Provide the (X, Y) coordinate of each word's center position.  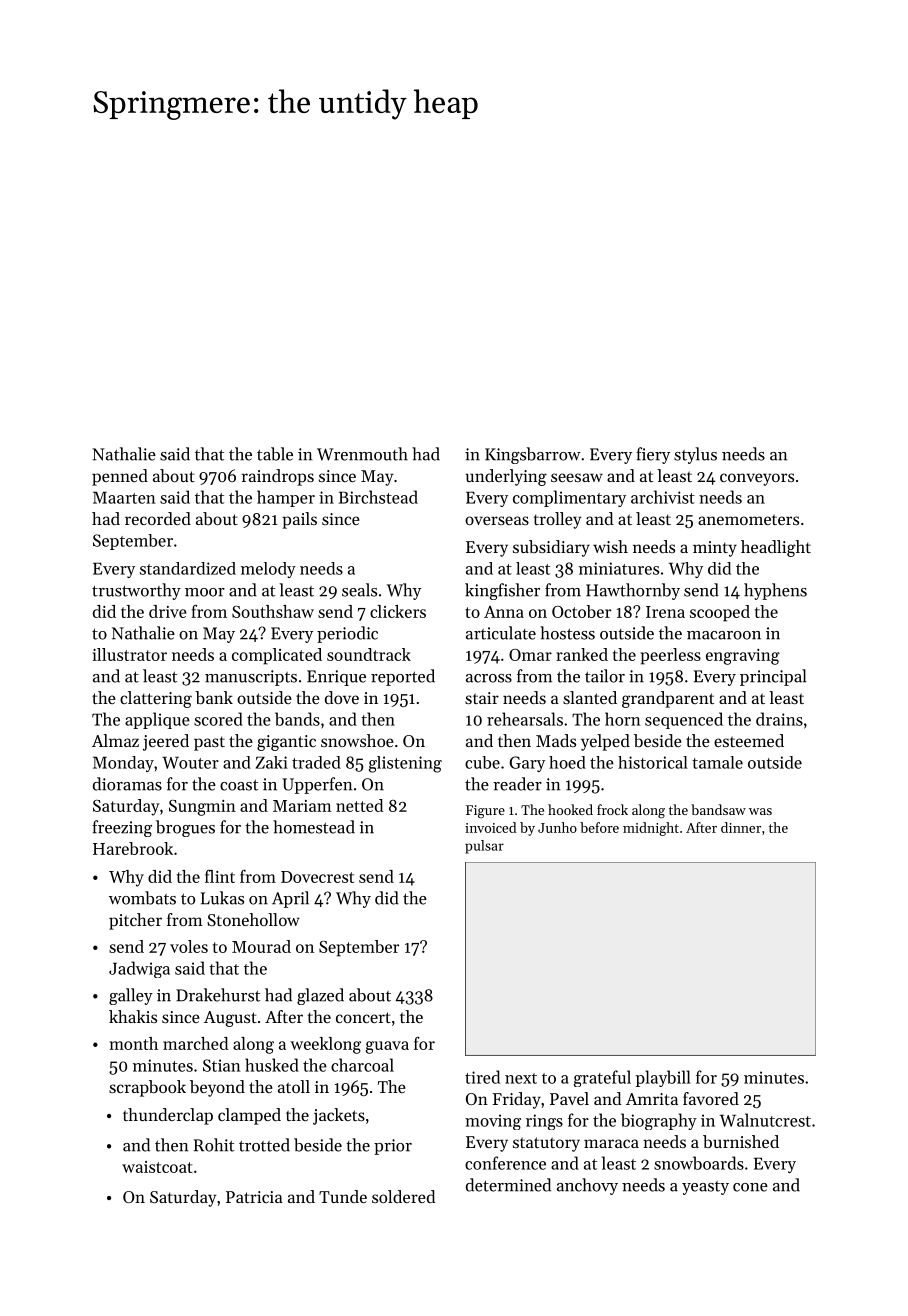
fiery (653, 455)
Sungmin (202, 808)
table (275, 454)
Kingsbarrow (533, 455)
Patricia (254, 1197)
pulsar (484, 847)
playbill (663, 1078)
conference (505, 1163)
